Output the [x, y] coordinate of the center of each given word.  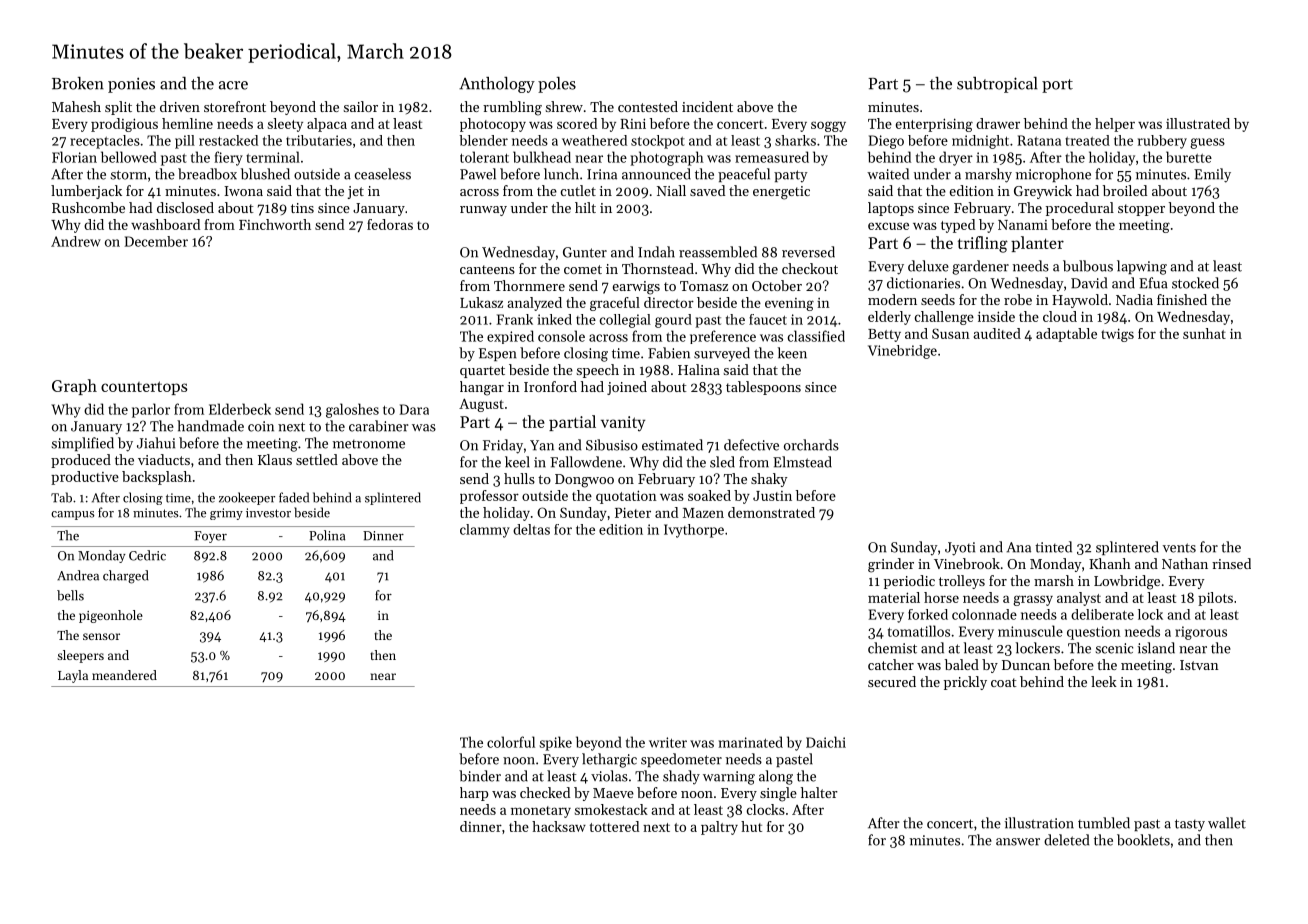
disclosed [185, 207]
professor [489, 497]
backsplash [157, 478]
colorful [511, 742]
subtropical [997, 85]
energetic [781, 193]
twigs [1117, 335]
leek [1104, 681]
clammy [485, 531]
